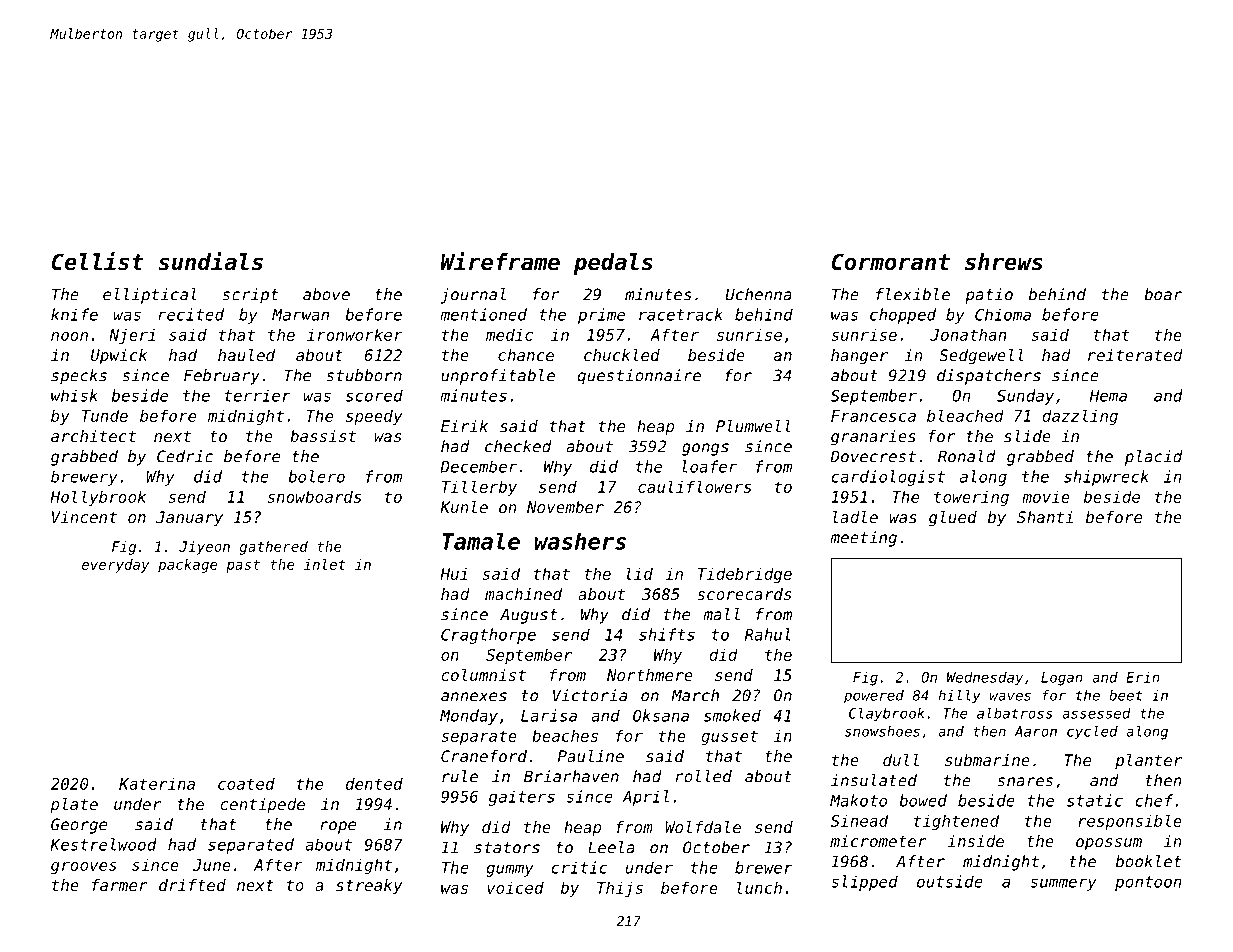 The image size is (1233, 952). What do you see at coordinates (454, 573) in the image?
I see `Hui` at bounding box center [454, 573].
